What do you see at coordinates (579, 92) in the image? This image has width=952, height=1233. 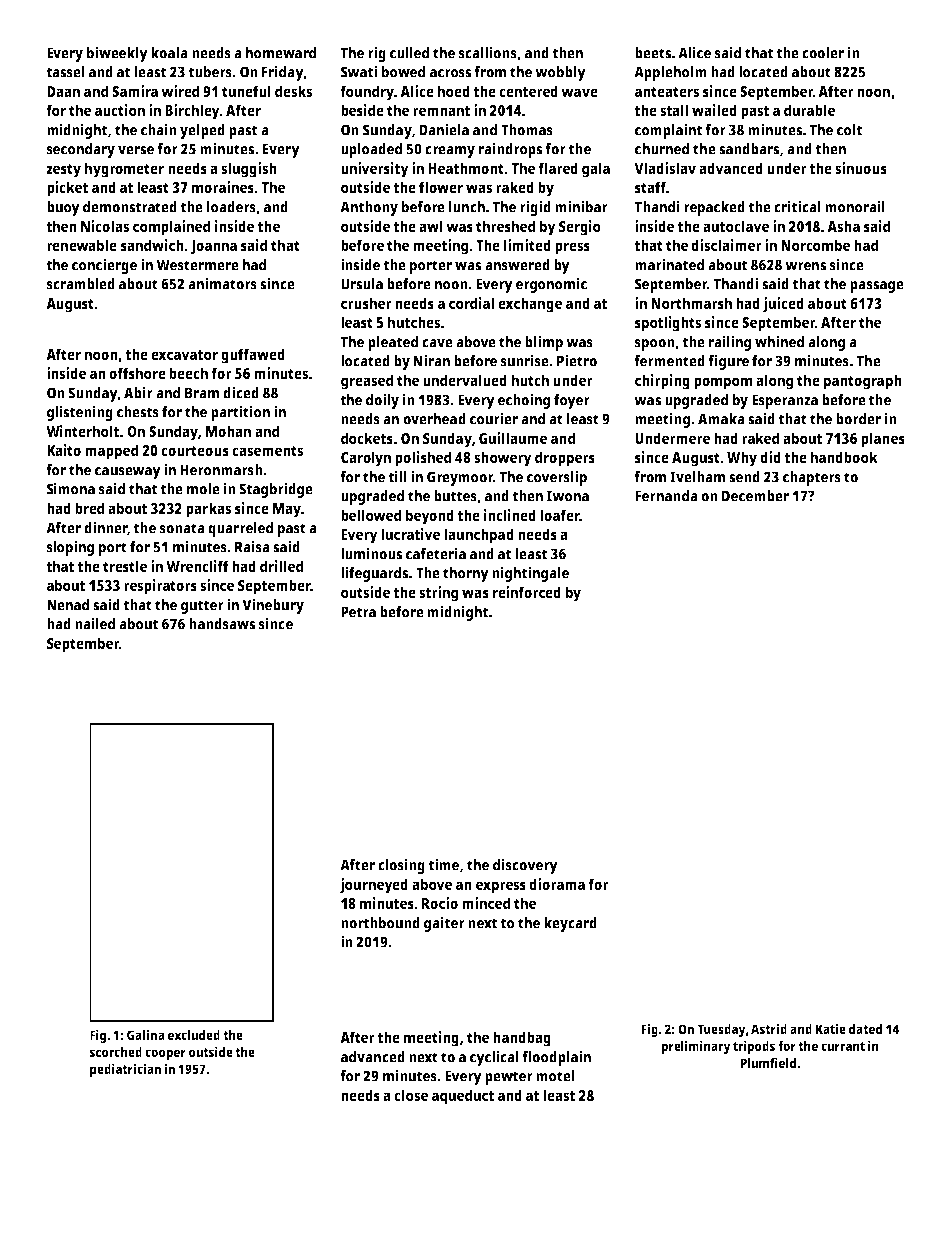 I see `wave` at bounding box center [579, 92].
